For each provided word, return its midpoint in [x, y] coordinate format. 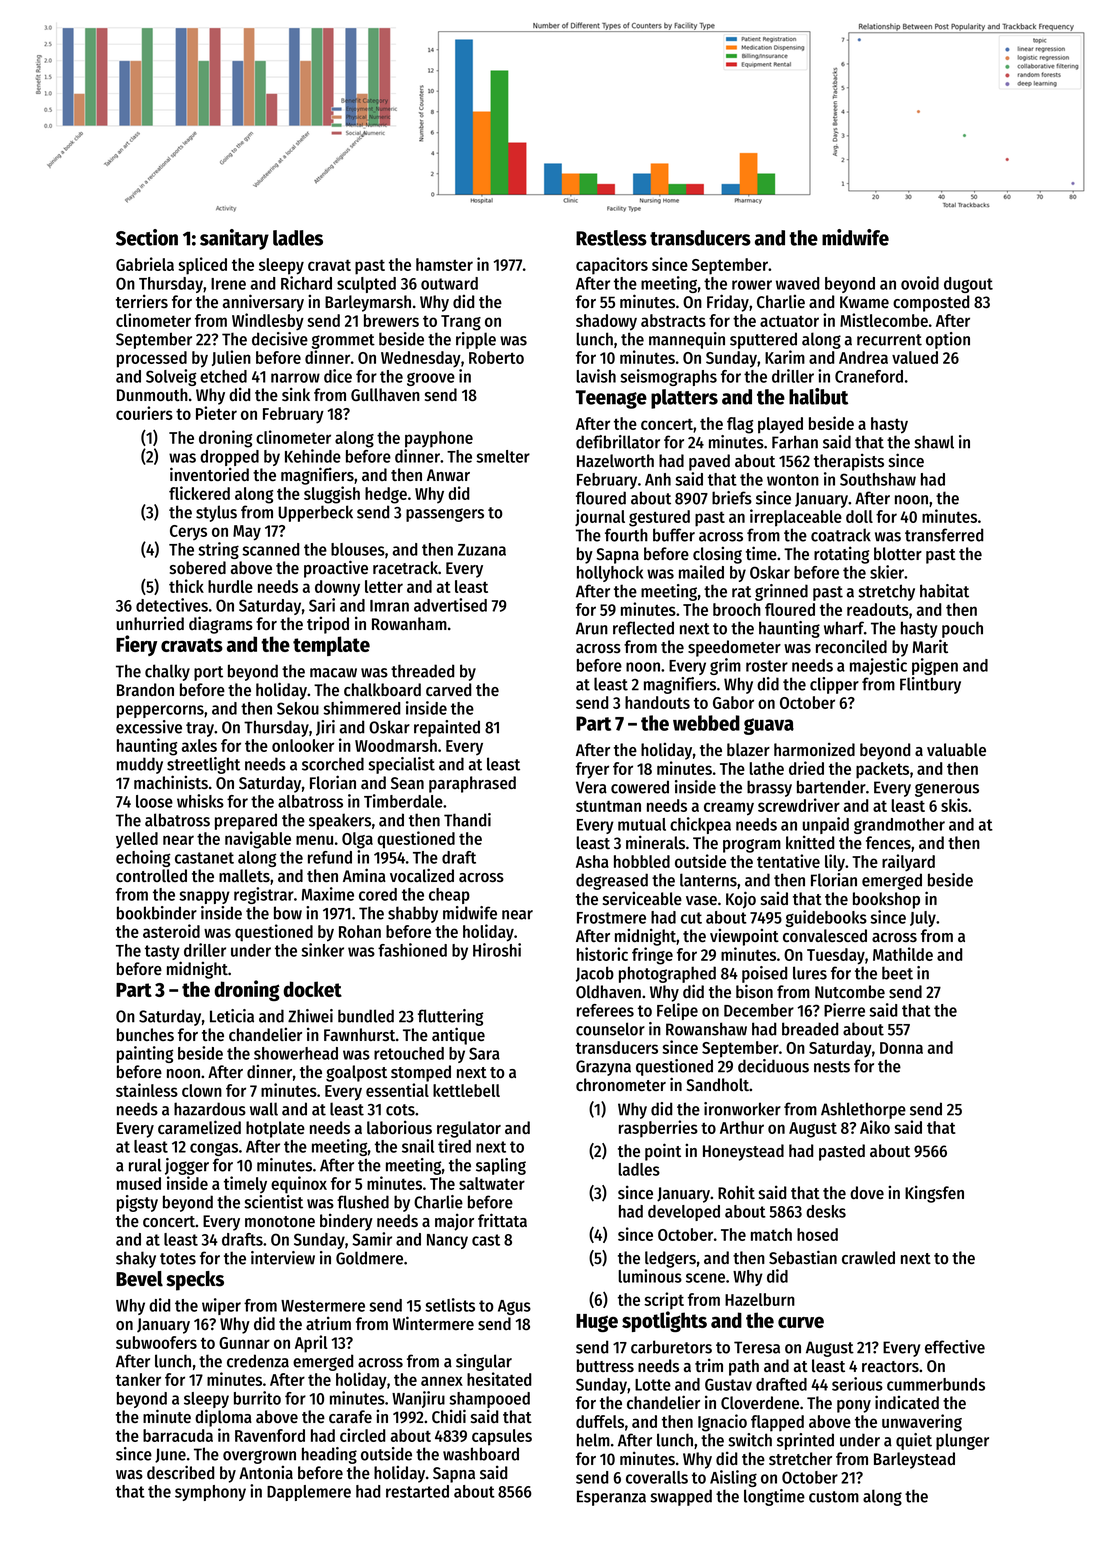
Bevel [139, 1279]
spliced [202, 266]
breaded [810, 1029]
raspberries [658, 1129]
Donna [901, 1048]
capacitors [612, 266]
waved [798, 283]
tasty [162, 952]
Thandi [467, 820]
